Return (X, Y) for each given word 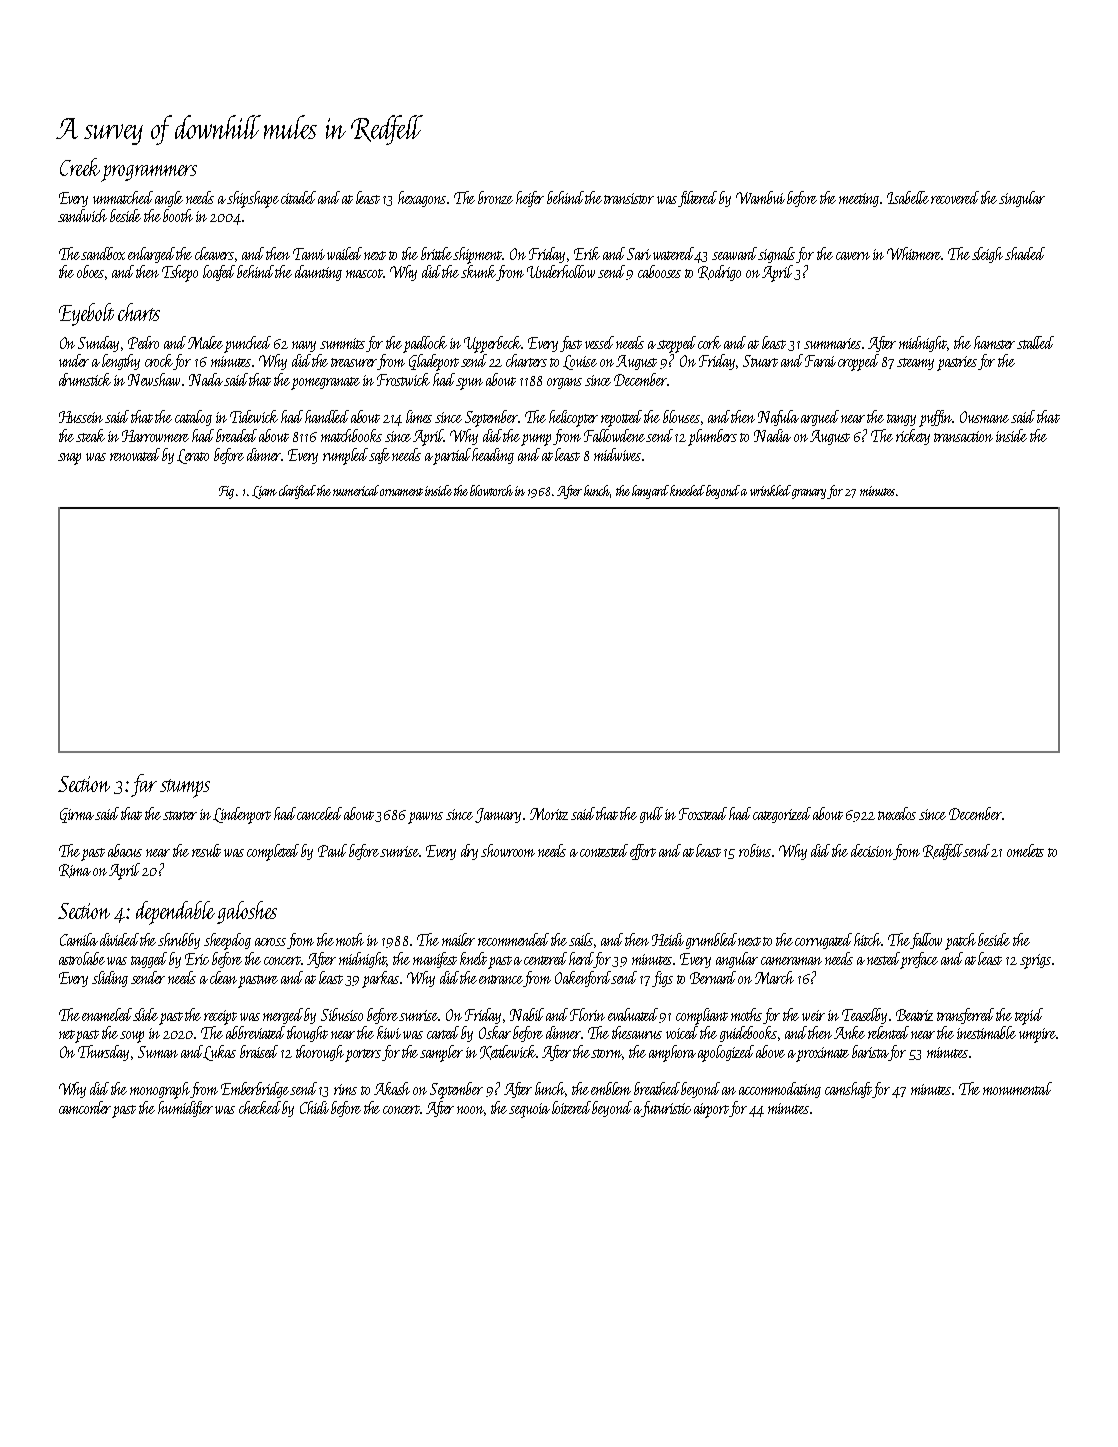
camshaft (849, 1090)
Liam (264, 492)
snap (69, 459)
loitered (572, 1107)
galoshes (247, 912)
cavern (853, 256)
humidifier (185, 1109)
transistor (629, 198)
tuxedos (897, 813)
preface (919, 960)
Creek (80, 167)
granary (810, 494)
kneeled (688, 490)
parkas (380, 979)
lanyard (651, 492)
